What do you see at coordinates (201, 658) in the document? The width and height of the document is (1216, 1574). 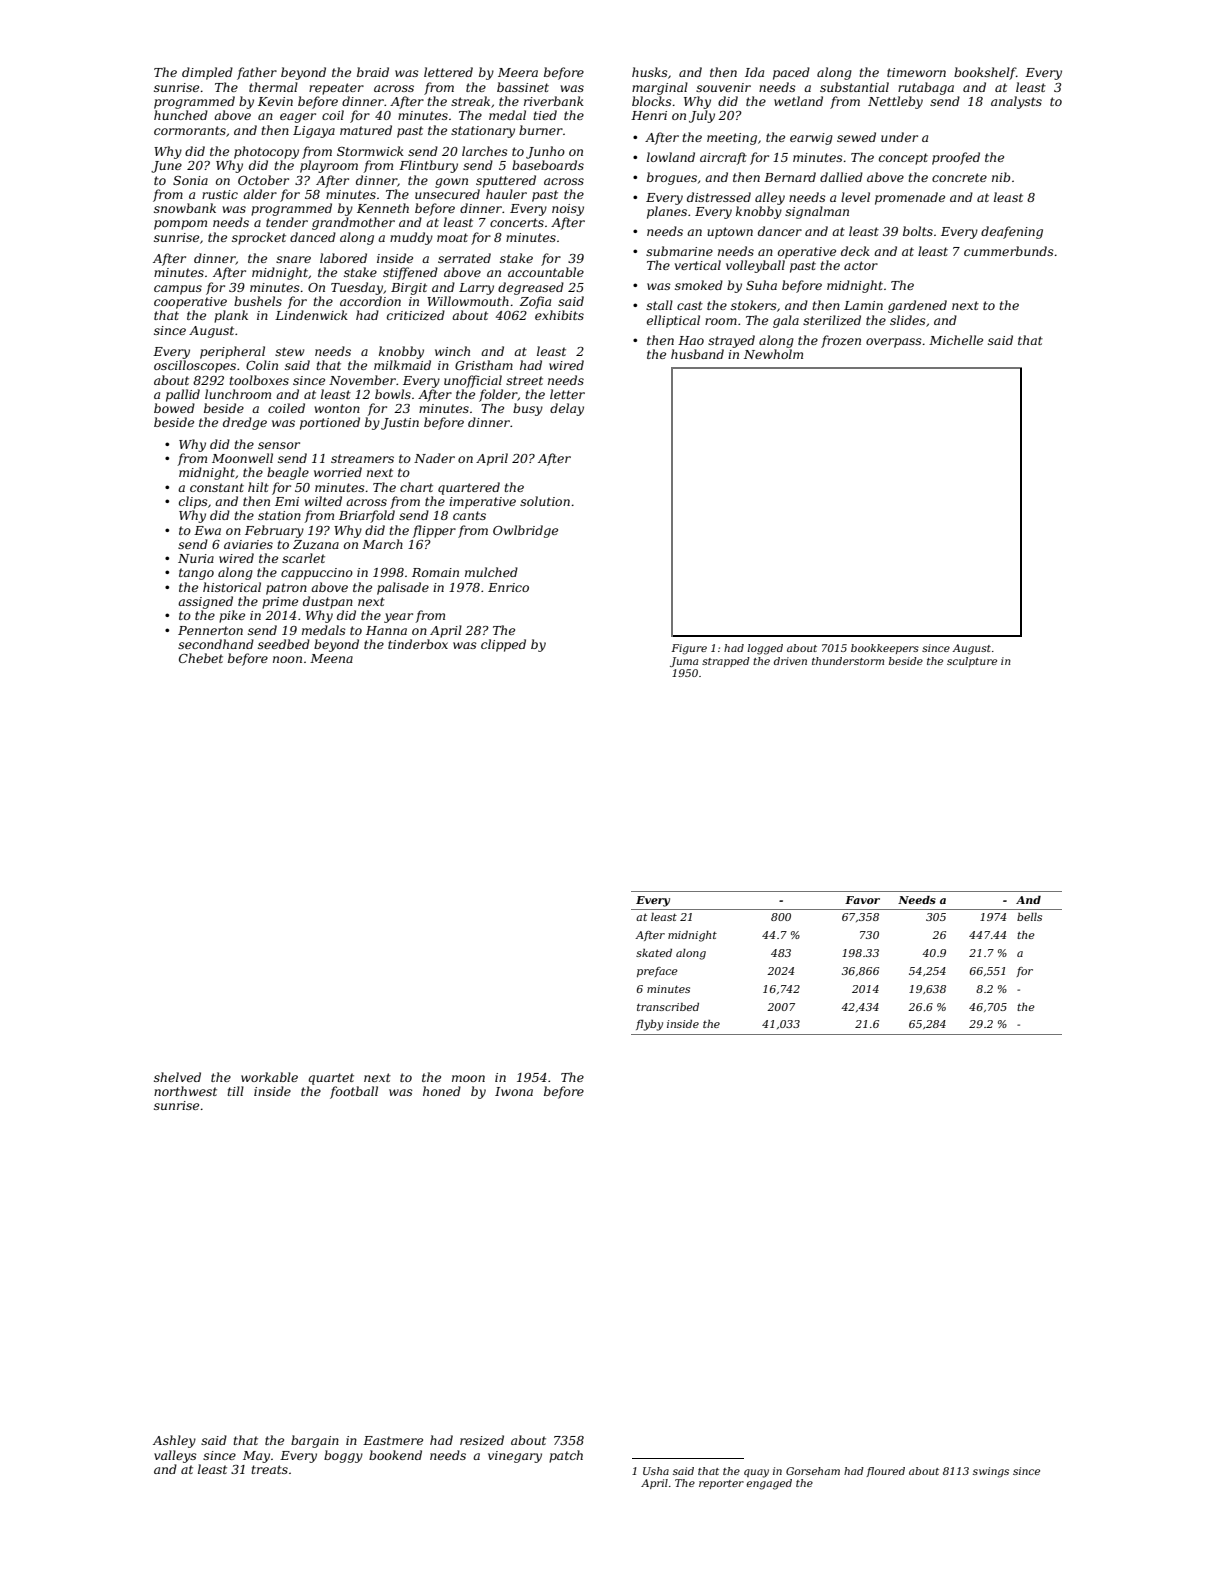 I see `Chebet` at bounding box center [201, 658].
